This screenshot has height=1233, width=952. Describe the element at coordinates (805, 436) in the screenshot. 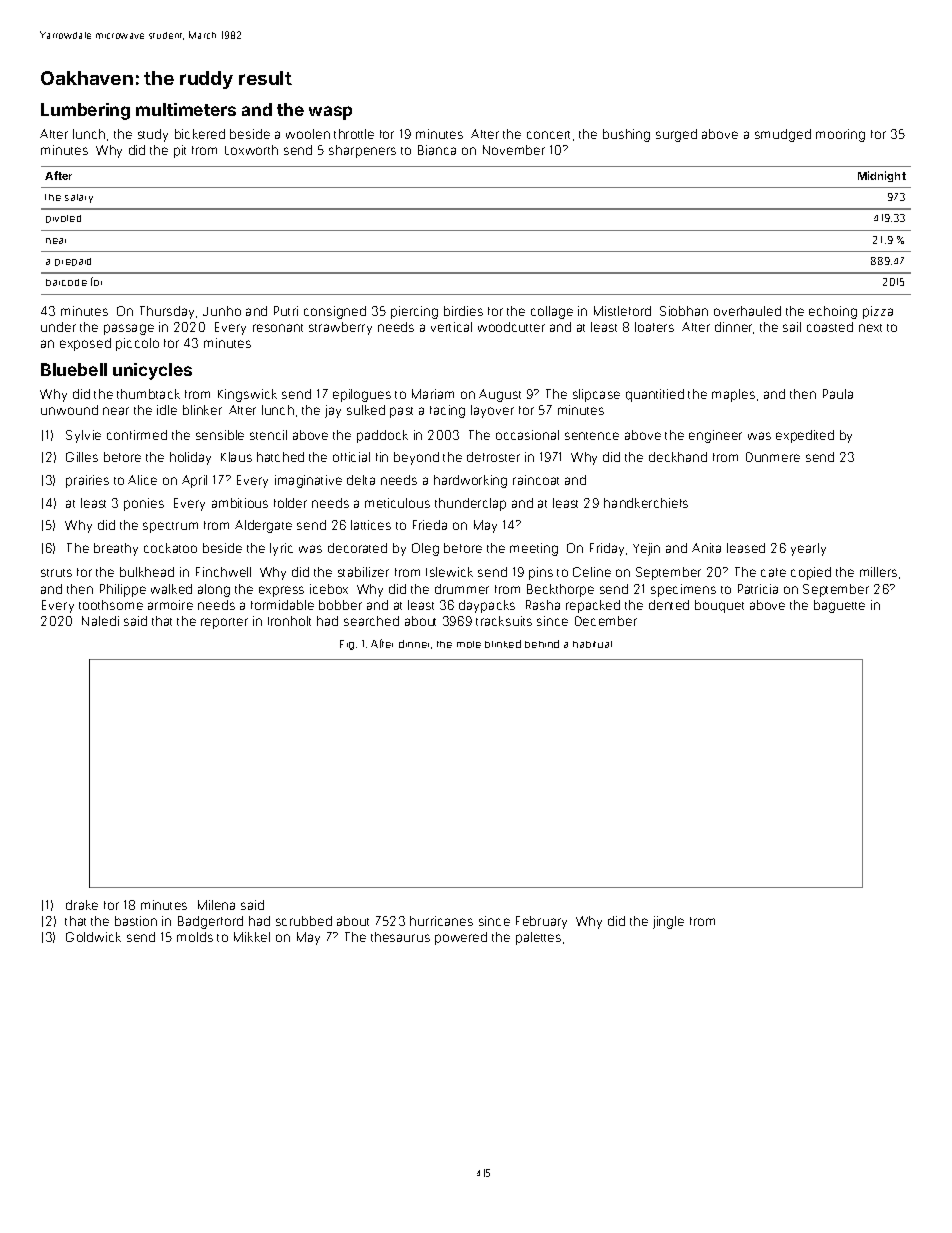

I see `expedited` at that location.
